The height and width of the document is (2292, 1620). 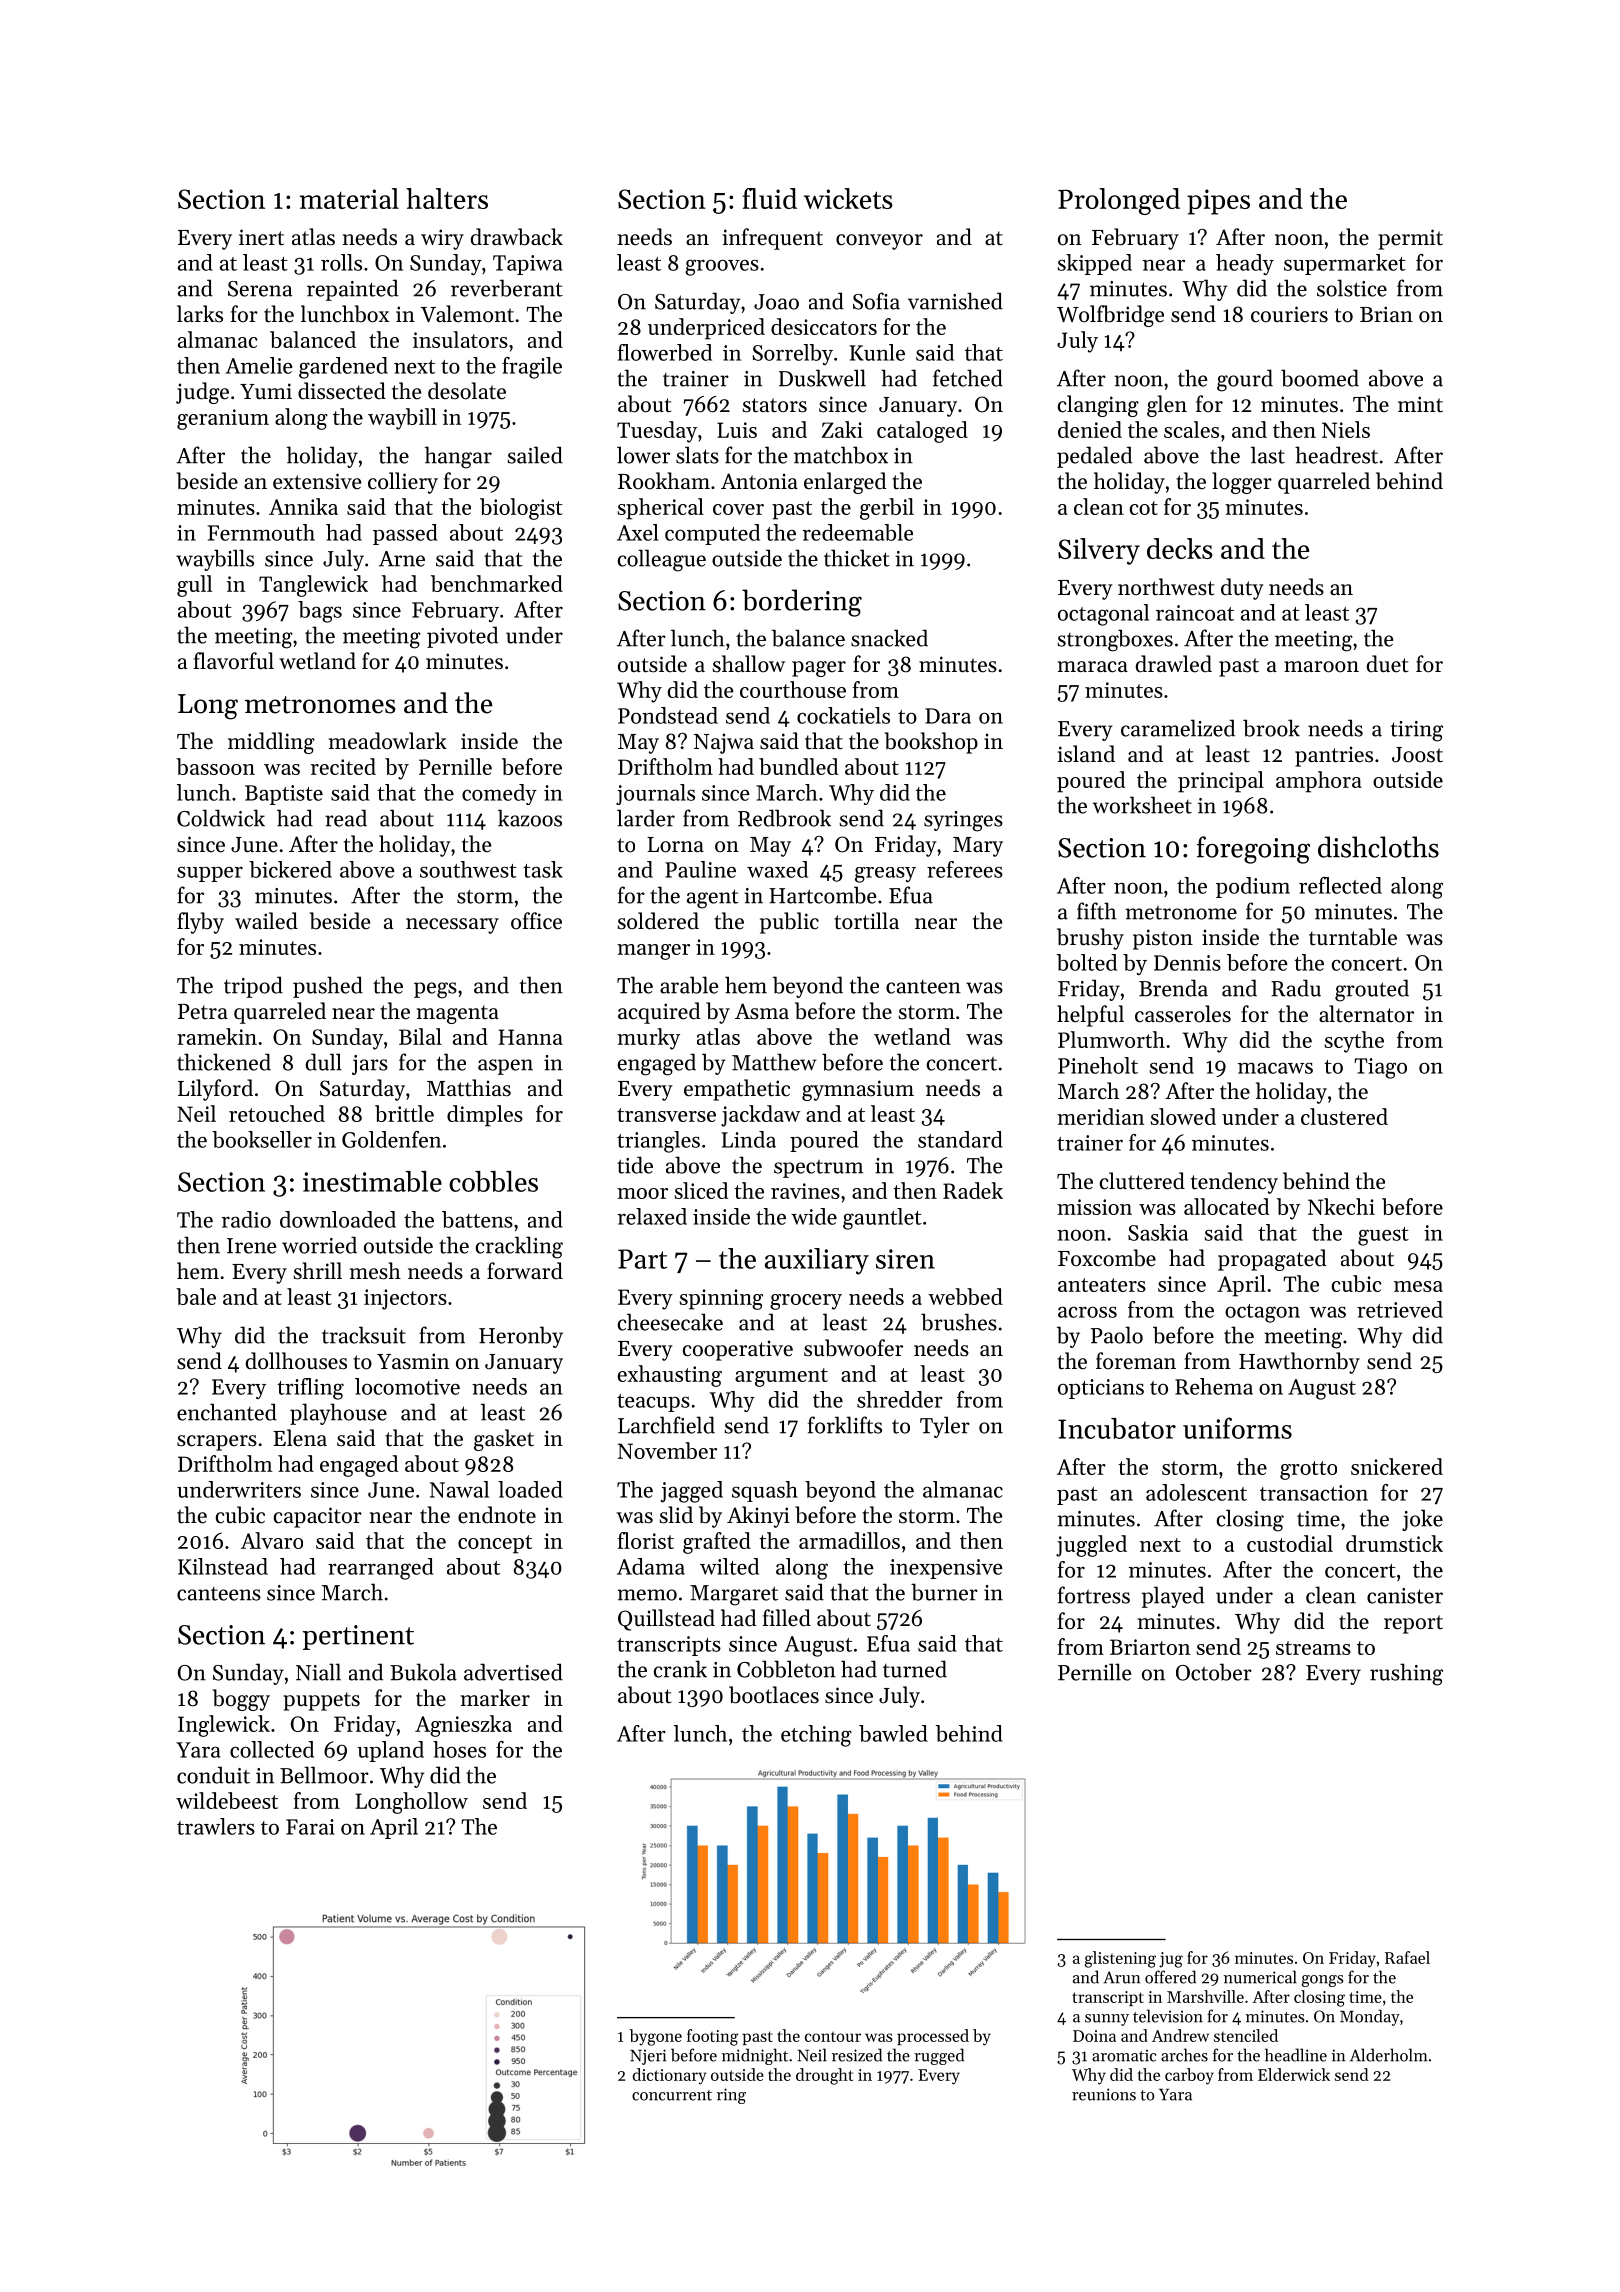 I want to click on Amelie, so click(x=259, y=365).
